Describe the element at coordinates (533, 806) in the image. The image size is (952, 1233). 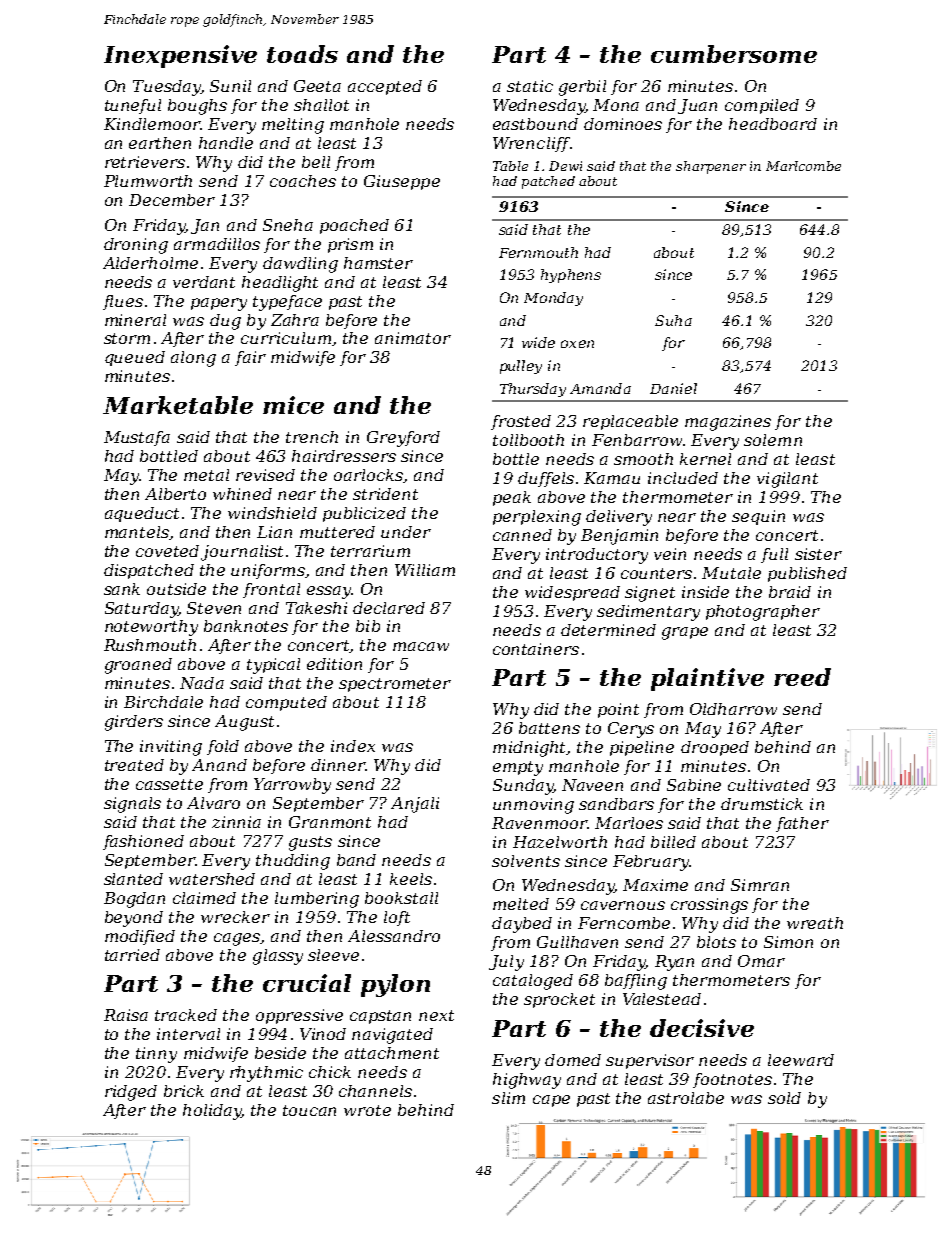
I see `unmoving` at that location.
